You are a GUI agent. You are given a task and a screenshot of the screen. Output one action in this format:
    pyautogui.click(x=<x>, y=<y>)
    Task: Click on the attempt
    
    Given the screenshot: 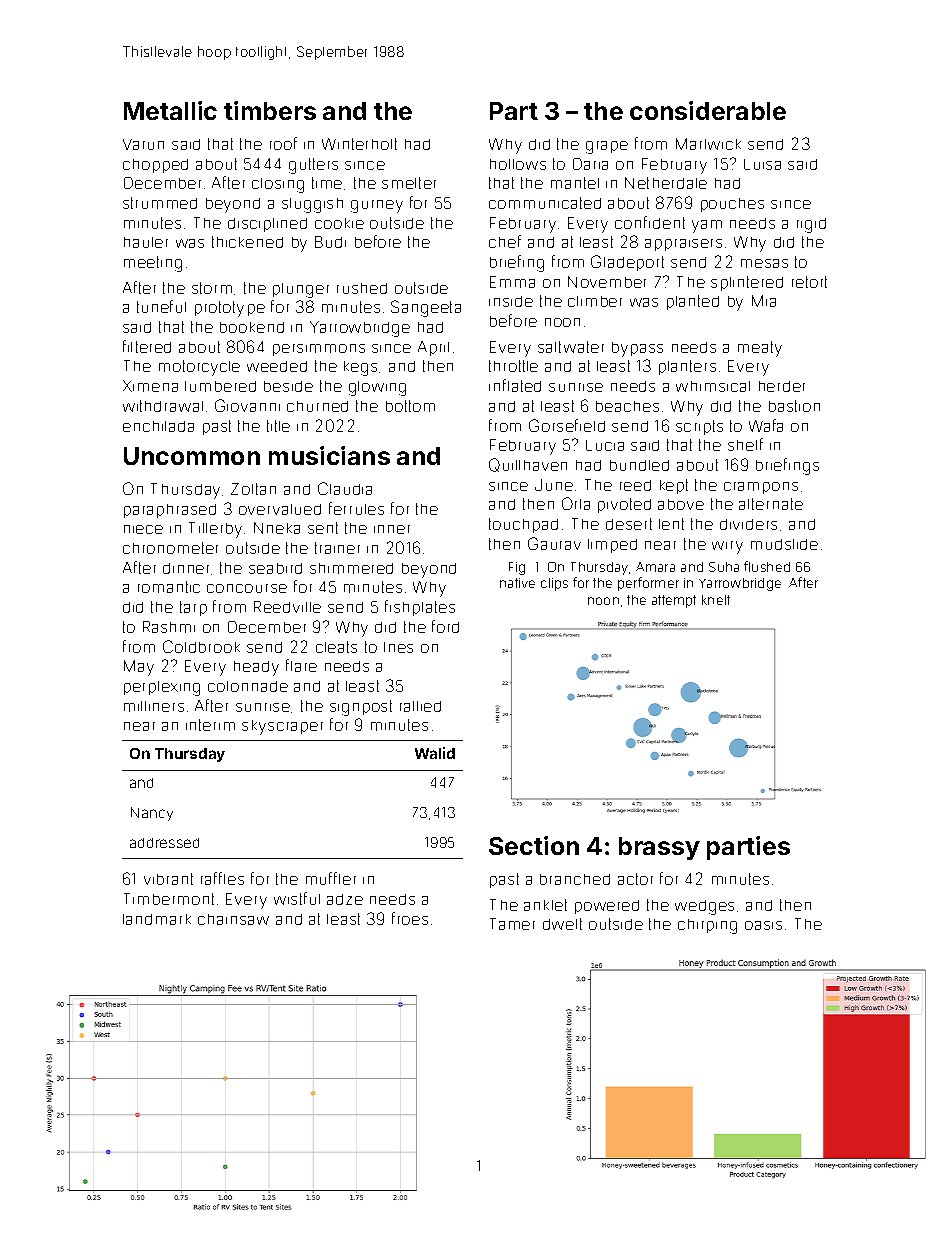 What is the action you would take?
    pyautogui.click(x=674, y=601)
